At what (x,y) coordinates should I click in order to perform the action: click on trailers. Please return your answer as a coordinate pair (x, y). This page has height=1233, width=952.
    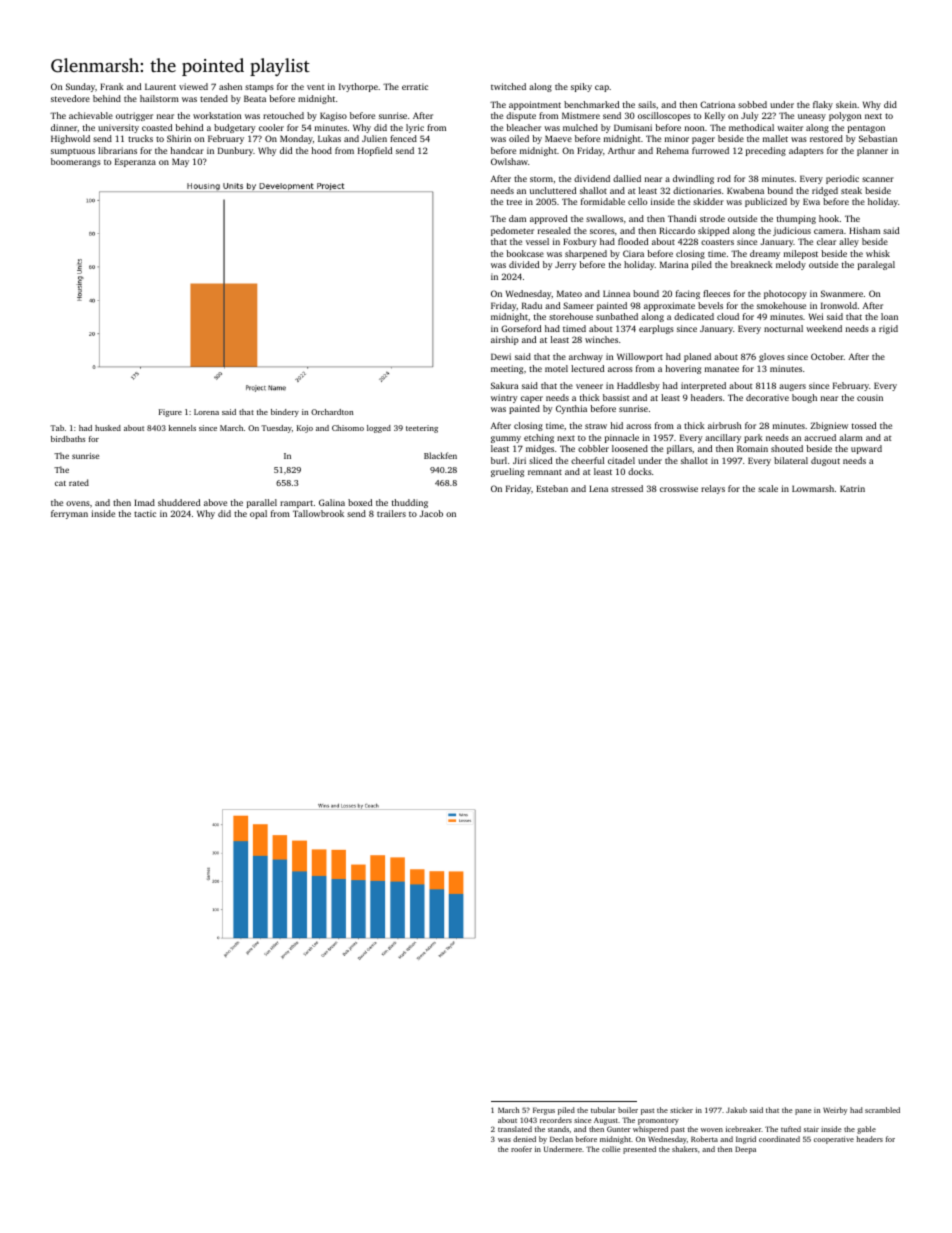
    Looking at the image, I should click on (391, 513).
